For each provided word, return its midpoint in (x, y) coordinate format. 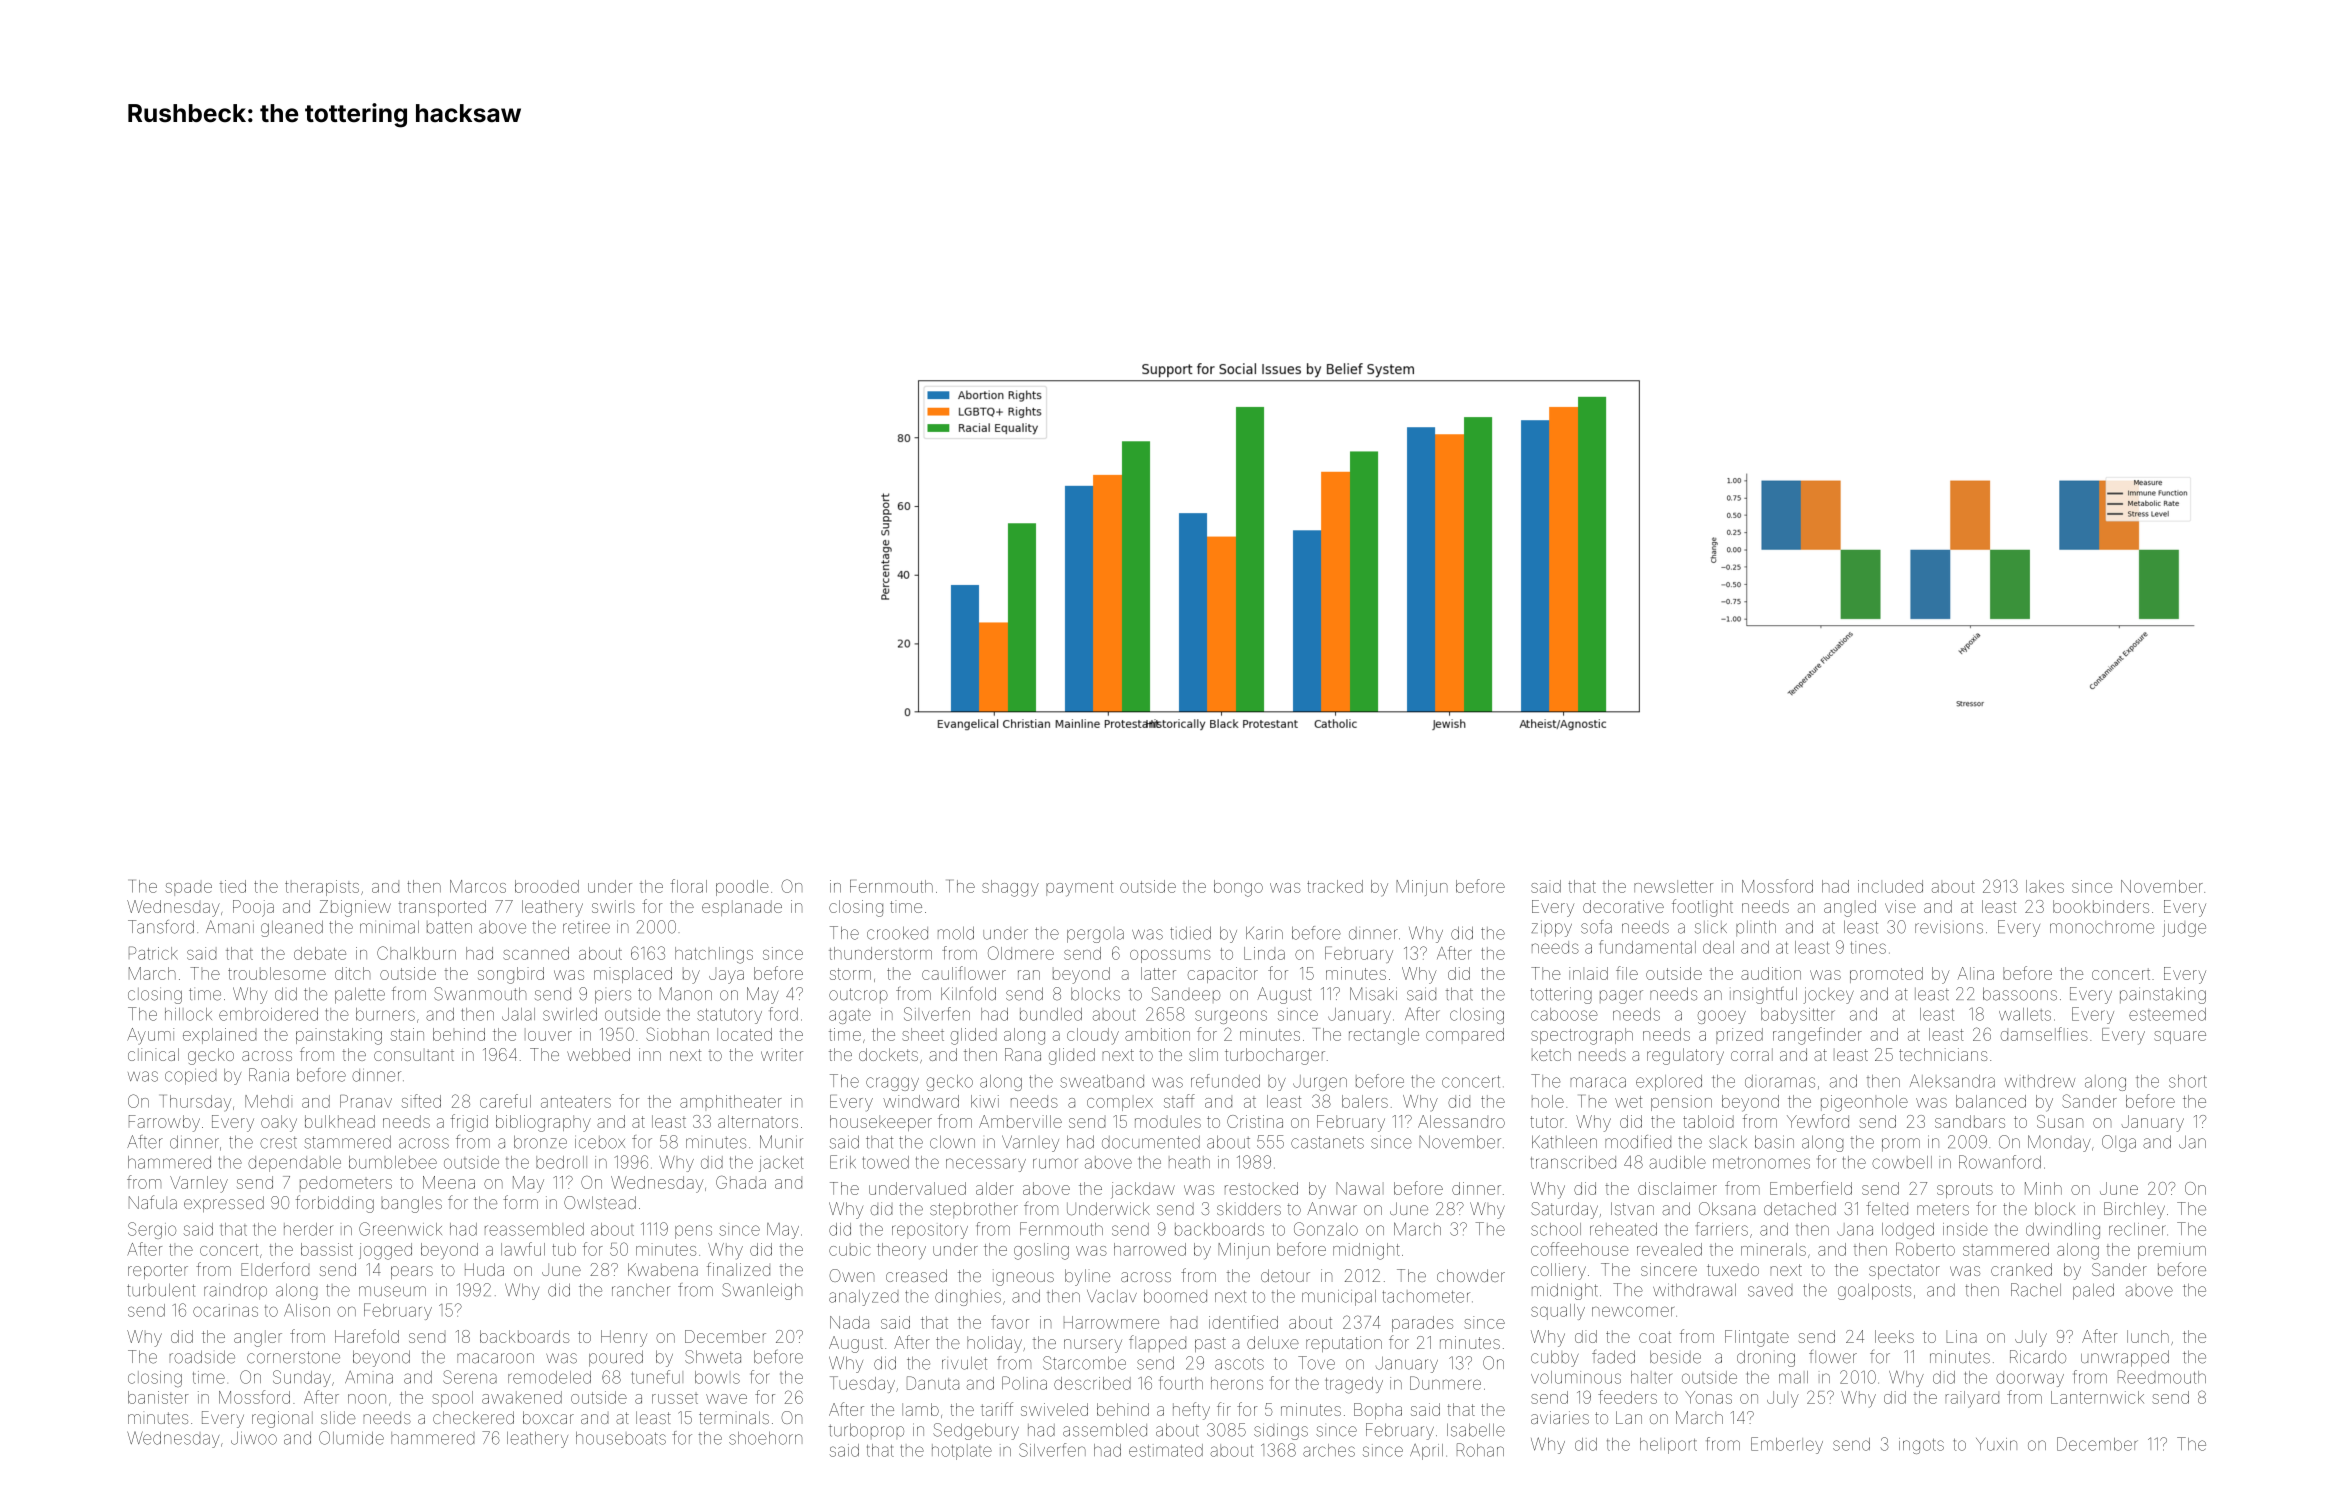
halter (1652, 1377)
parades (1422, 1324)
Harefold (367, 1336)
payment (1079, 889)
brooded (547, 886)
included (1890, 886)
